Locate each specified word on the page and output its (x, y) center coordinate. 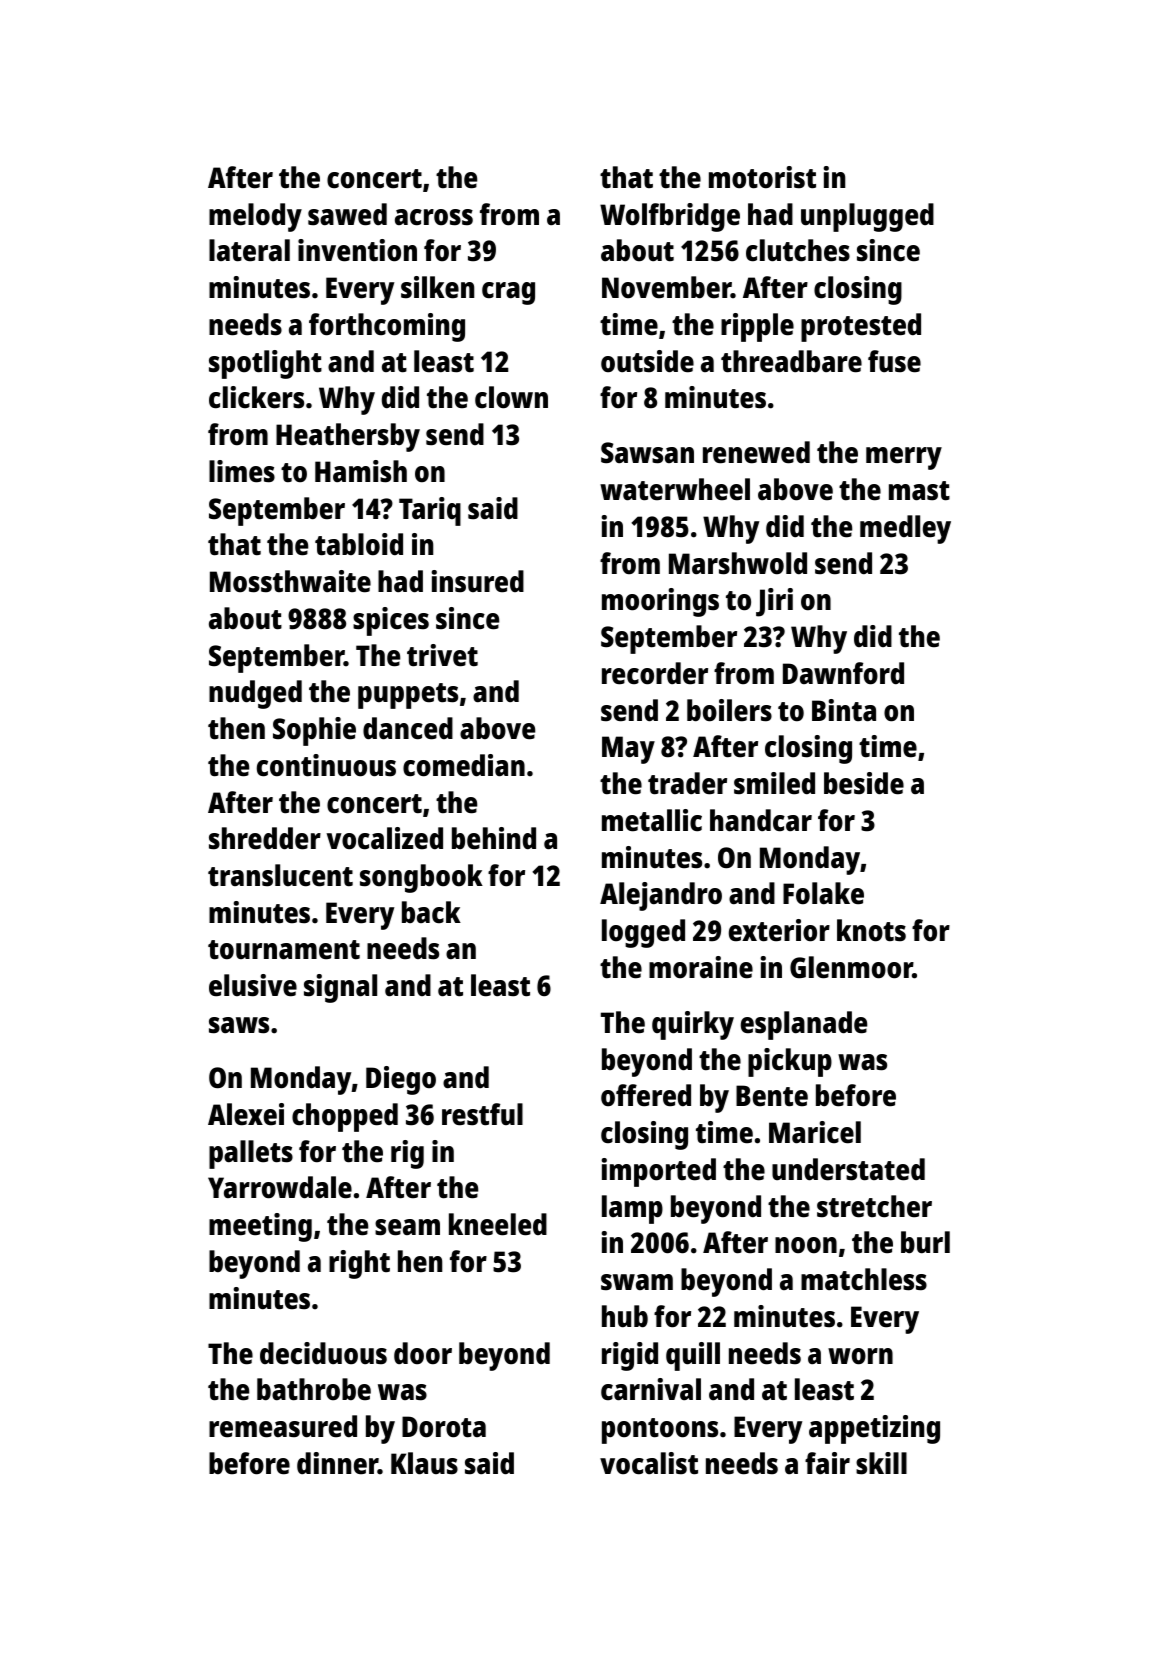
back (431, 912)
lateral (249, 250)
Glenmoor (851, 967)
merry (904, 458)
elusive (253, 985)
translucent (280, 875)
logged (643, 933)
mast (919, 491)
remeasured (283, 1426)
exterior (779, 930)
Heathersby (348, 437)
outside (647, 361)
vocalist (649, 1463)
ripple (757, 327)
